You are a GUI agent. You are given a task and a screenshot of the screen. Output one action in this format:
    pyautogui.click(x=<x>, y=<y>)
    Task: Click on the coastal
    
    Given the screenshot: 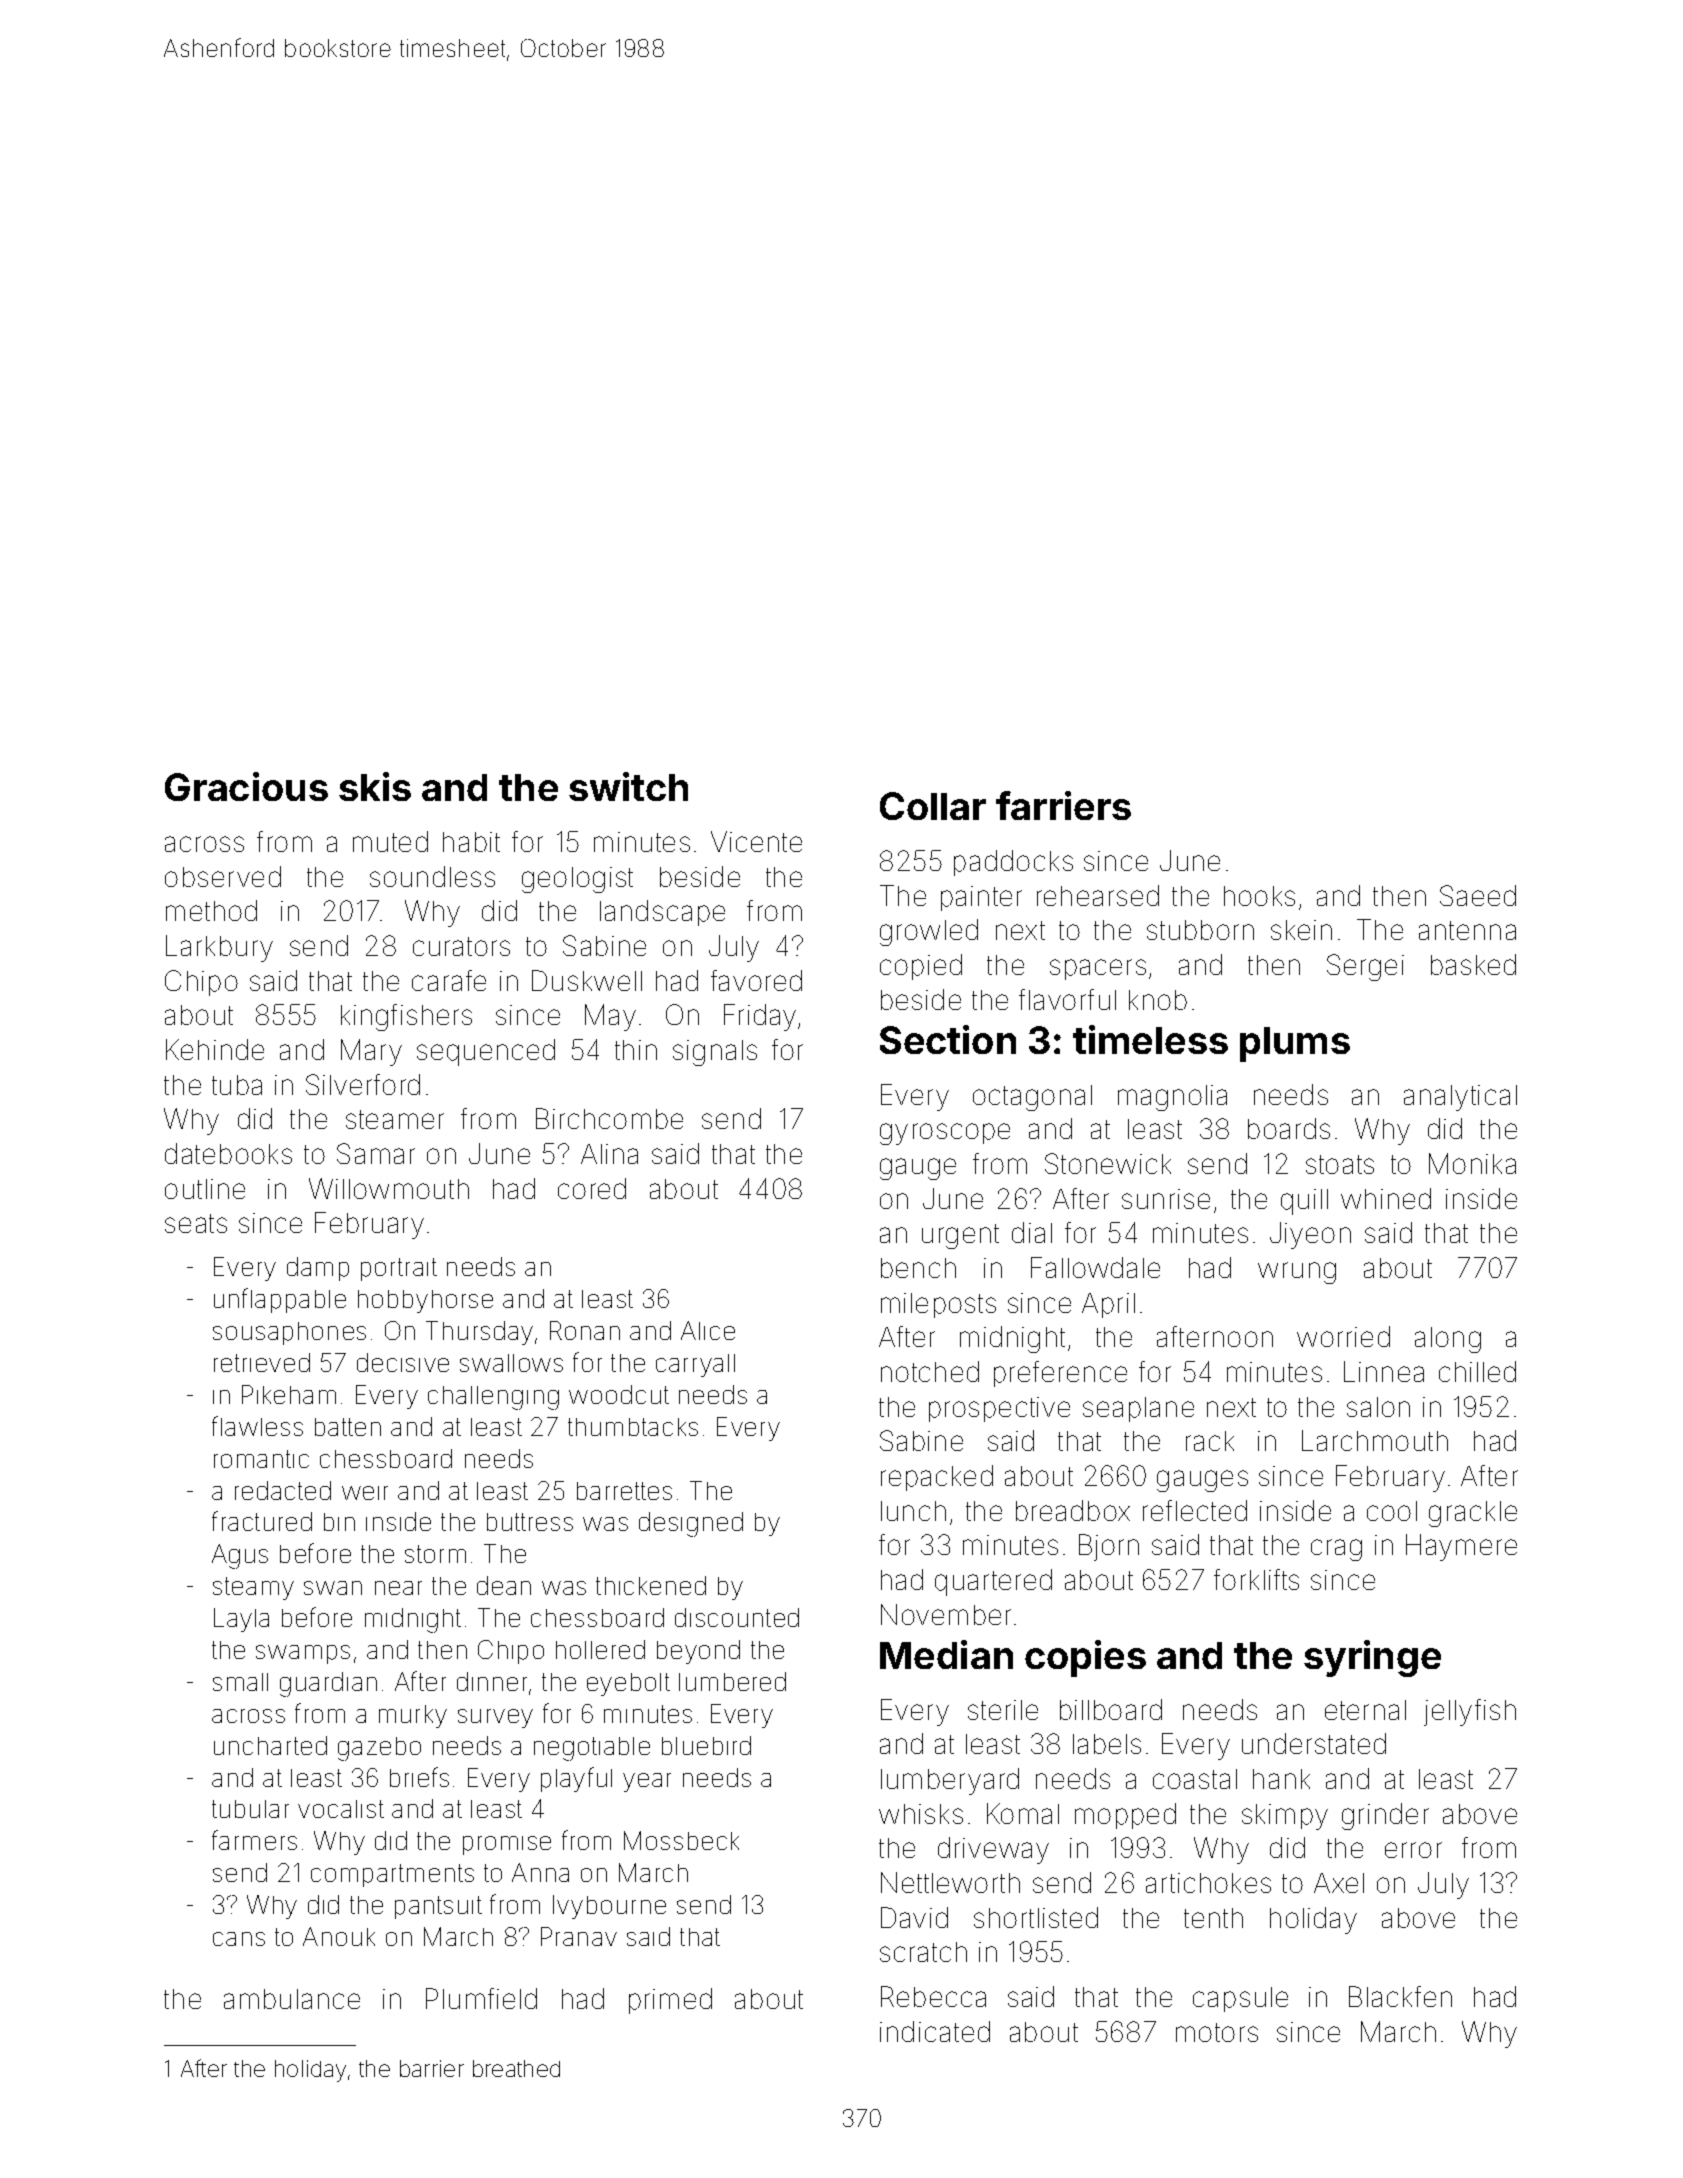 What is the action you would take?
    pyautogui.click(x=1195, y=1779)
